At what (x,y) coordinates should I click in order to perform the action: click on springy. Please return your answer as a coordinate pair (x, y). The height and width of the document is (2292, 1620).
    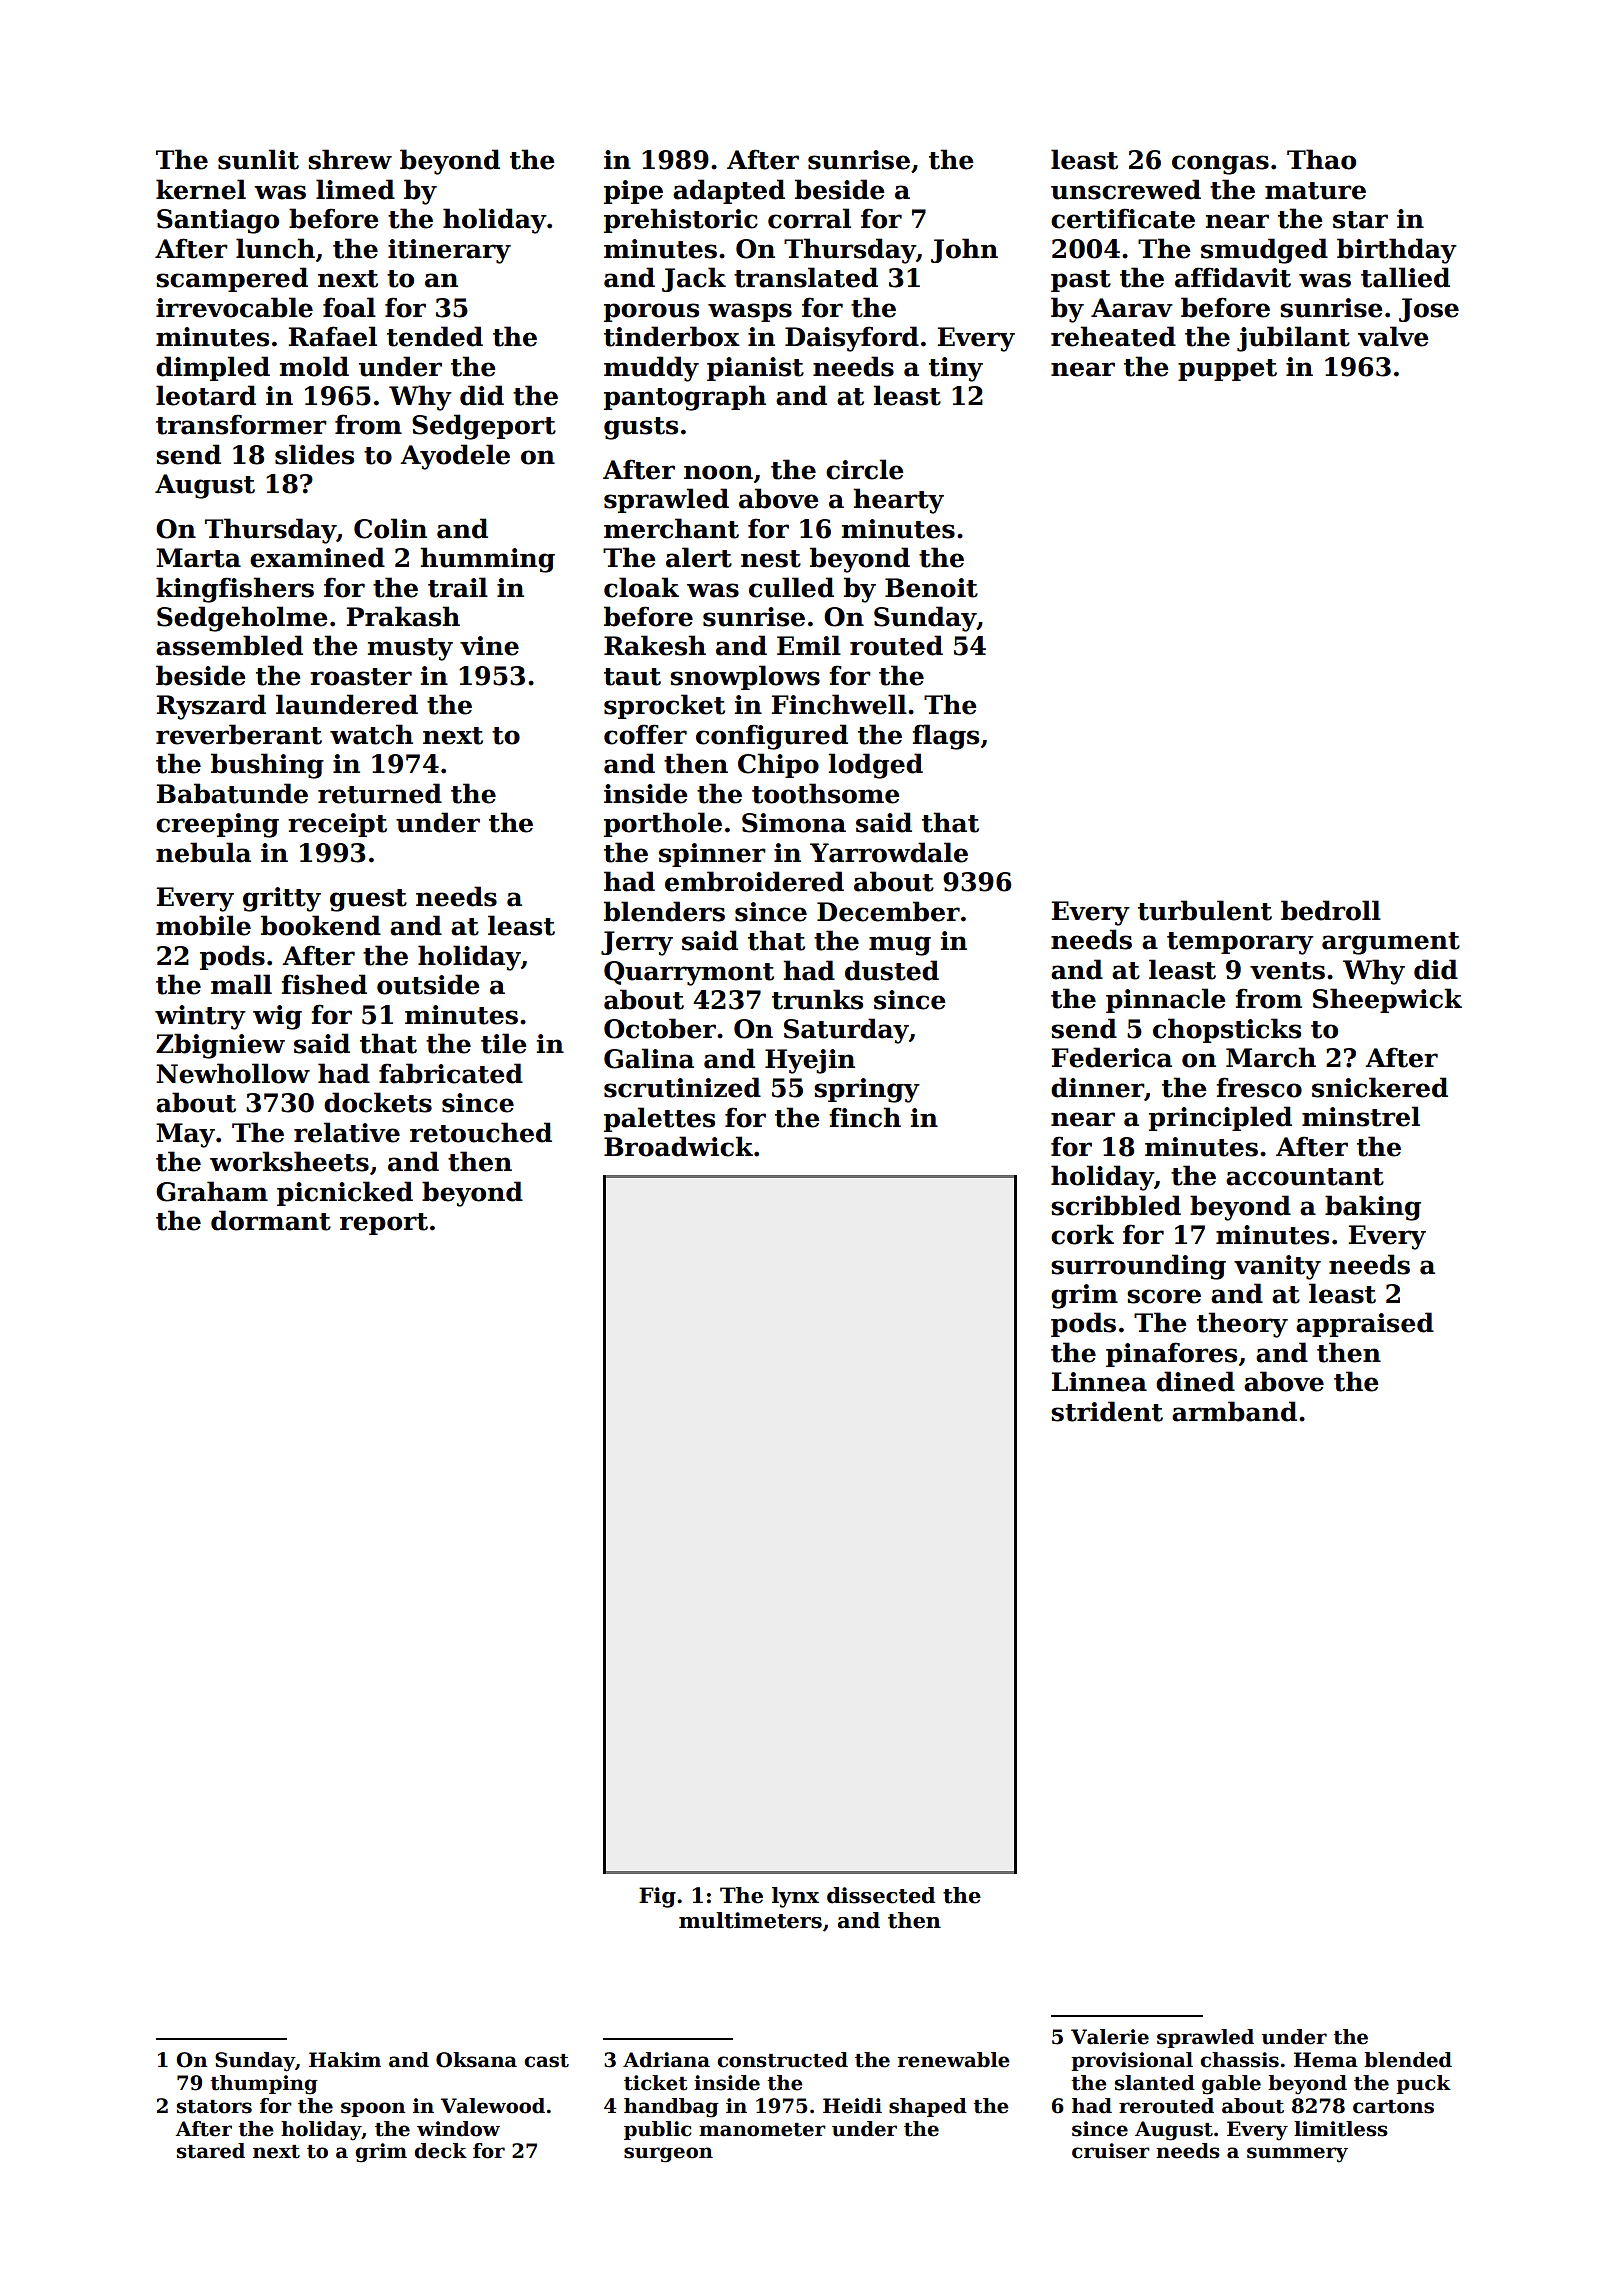
    Looking at the image, I should click on (867, 1090).
